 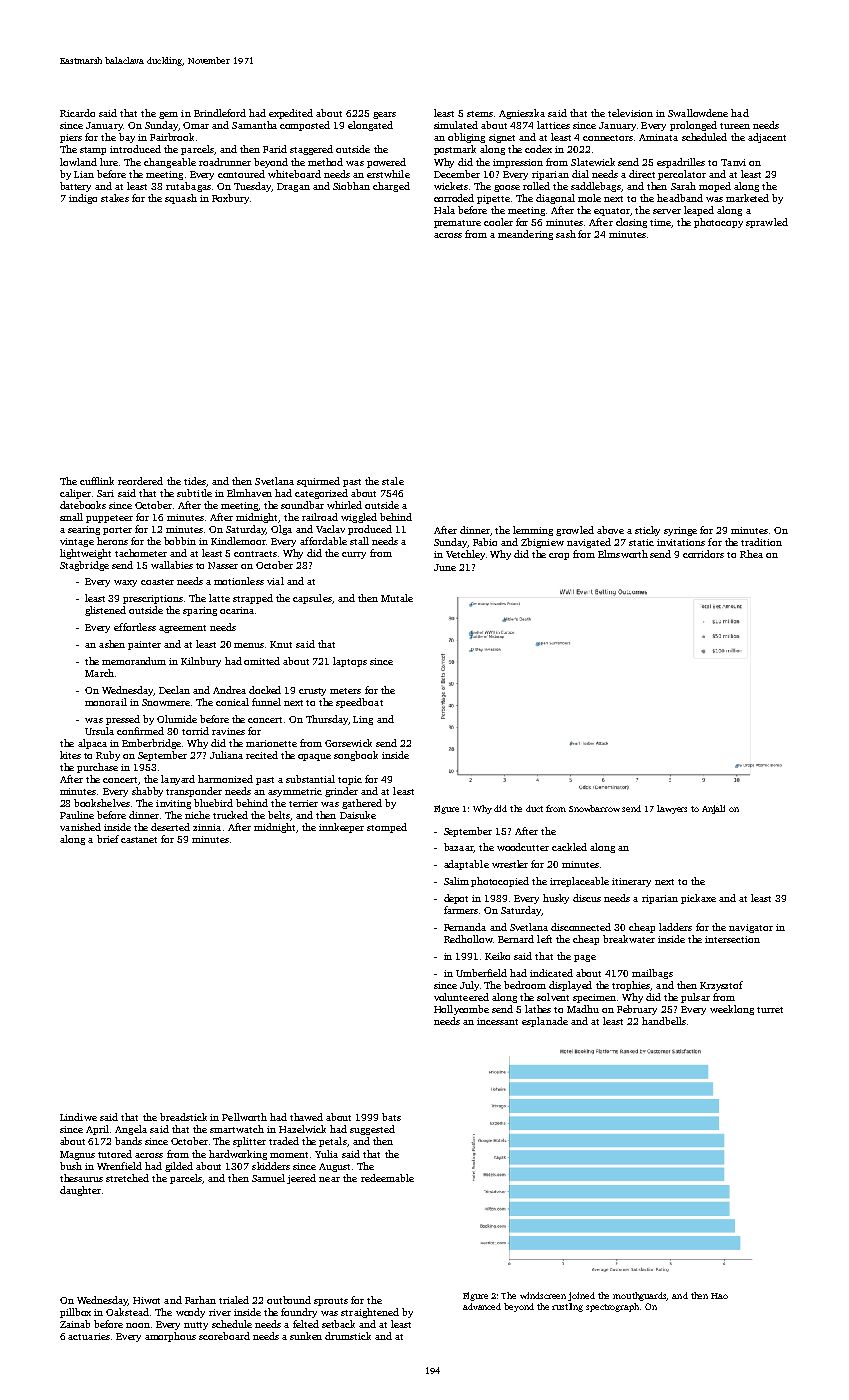 I want to click on closing, so click(x=631, y=223).
